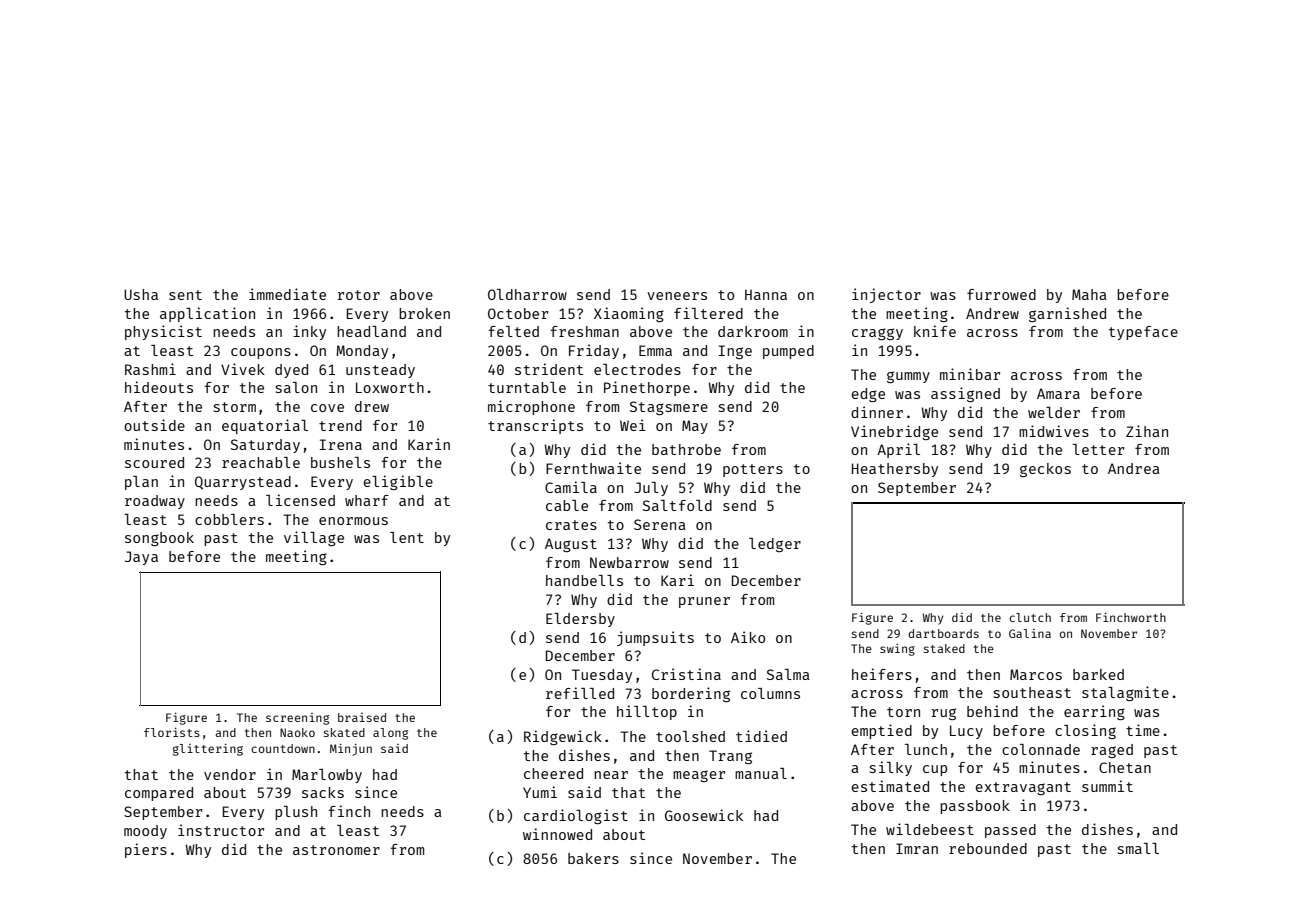 This image has width=1308, height=924. Describe the element at coordinates (1001, 294) in the image. I see `furrowed` at that location.
